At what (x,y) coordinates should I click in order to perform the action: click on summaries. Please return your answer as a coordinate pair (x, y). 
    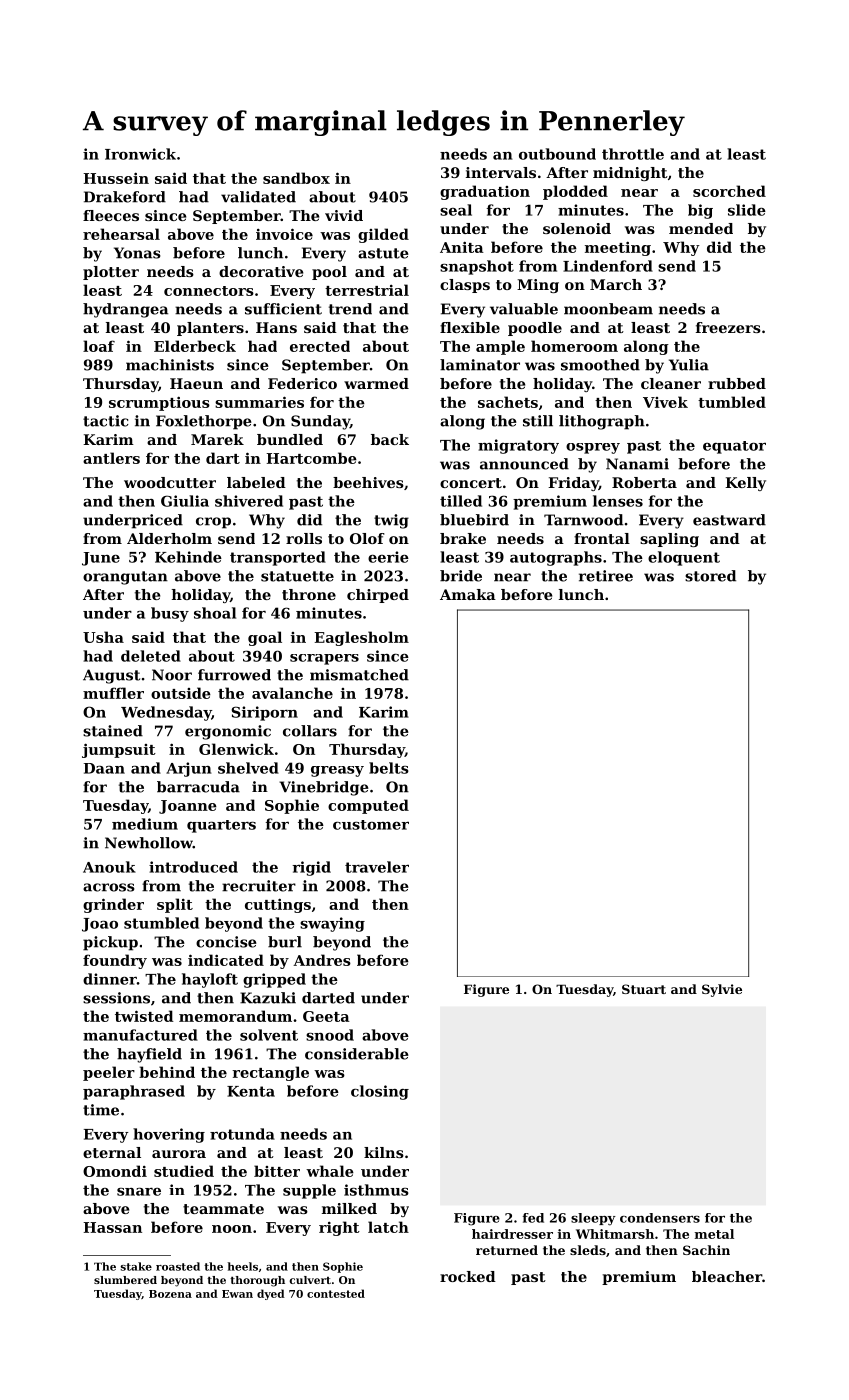
    Looking at the image, I should click on (259, 402).
